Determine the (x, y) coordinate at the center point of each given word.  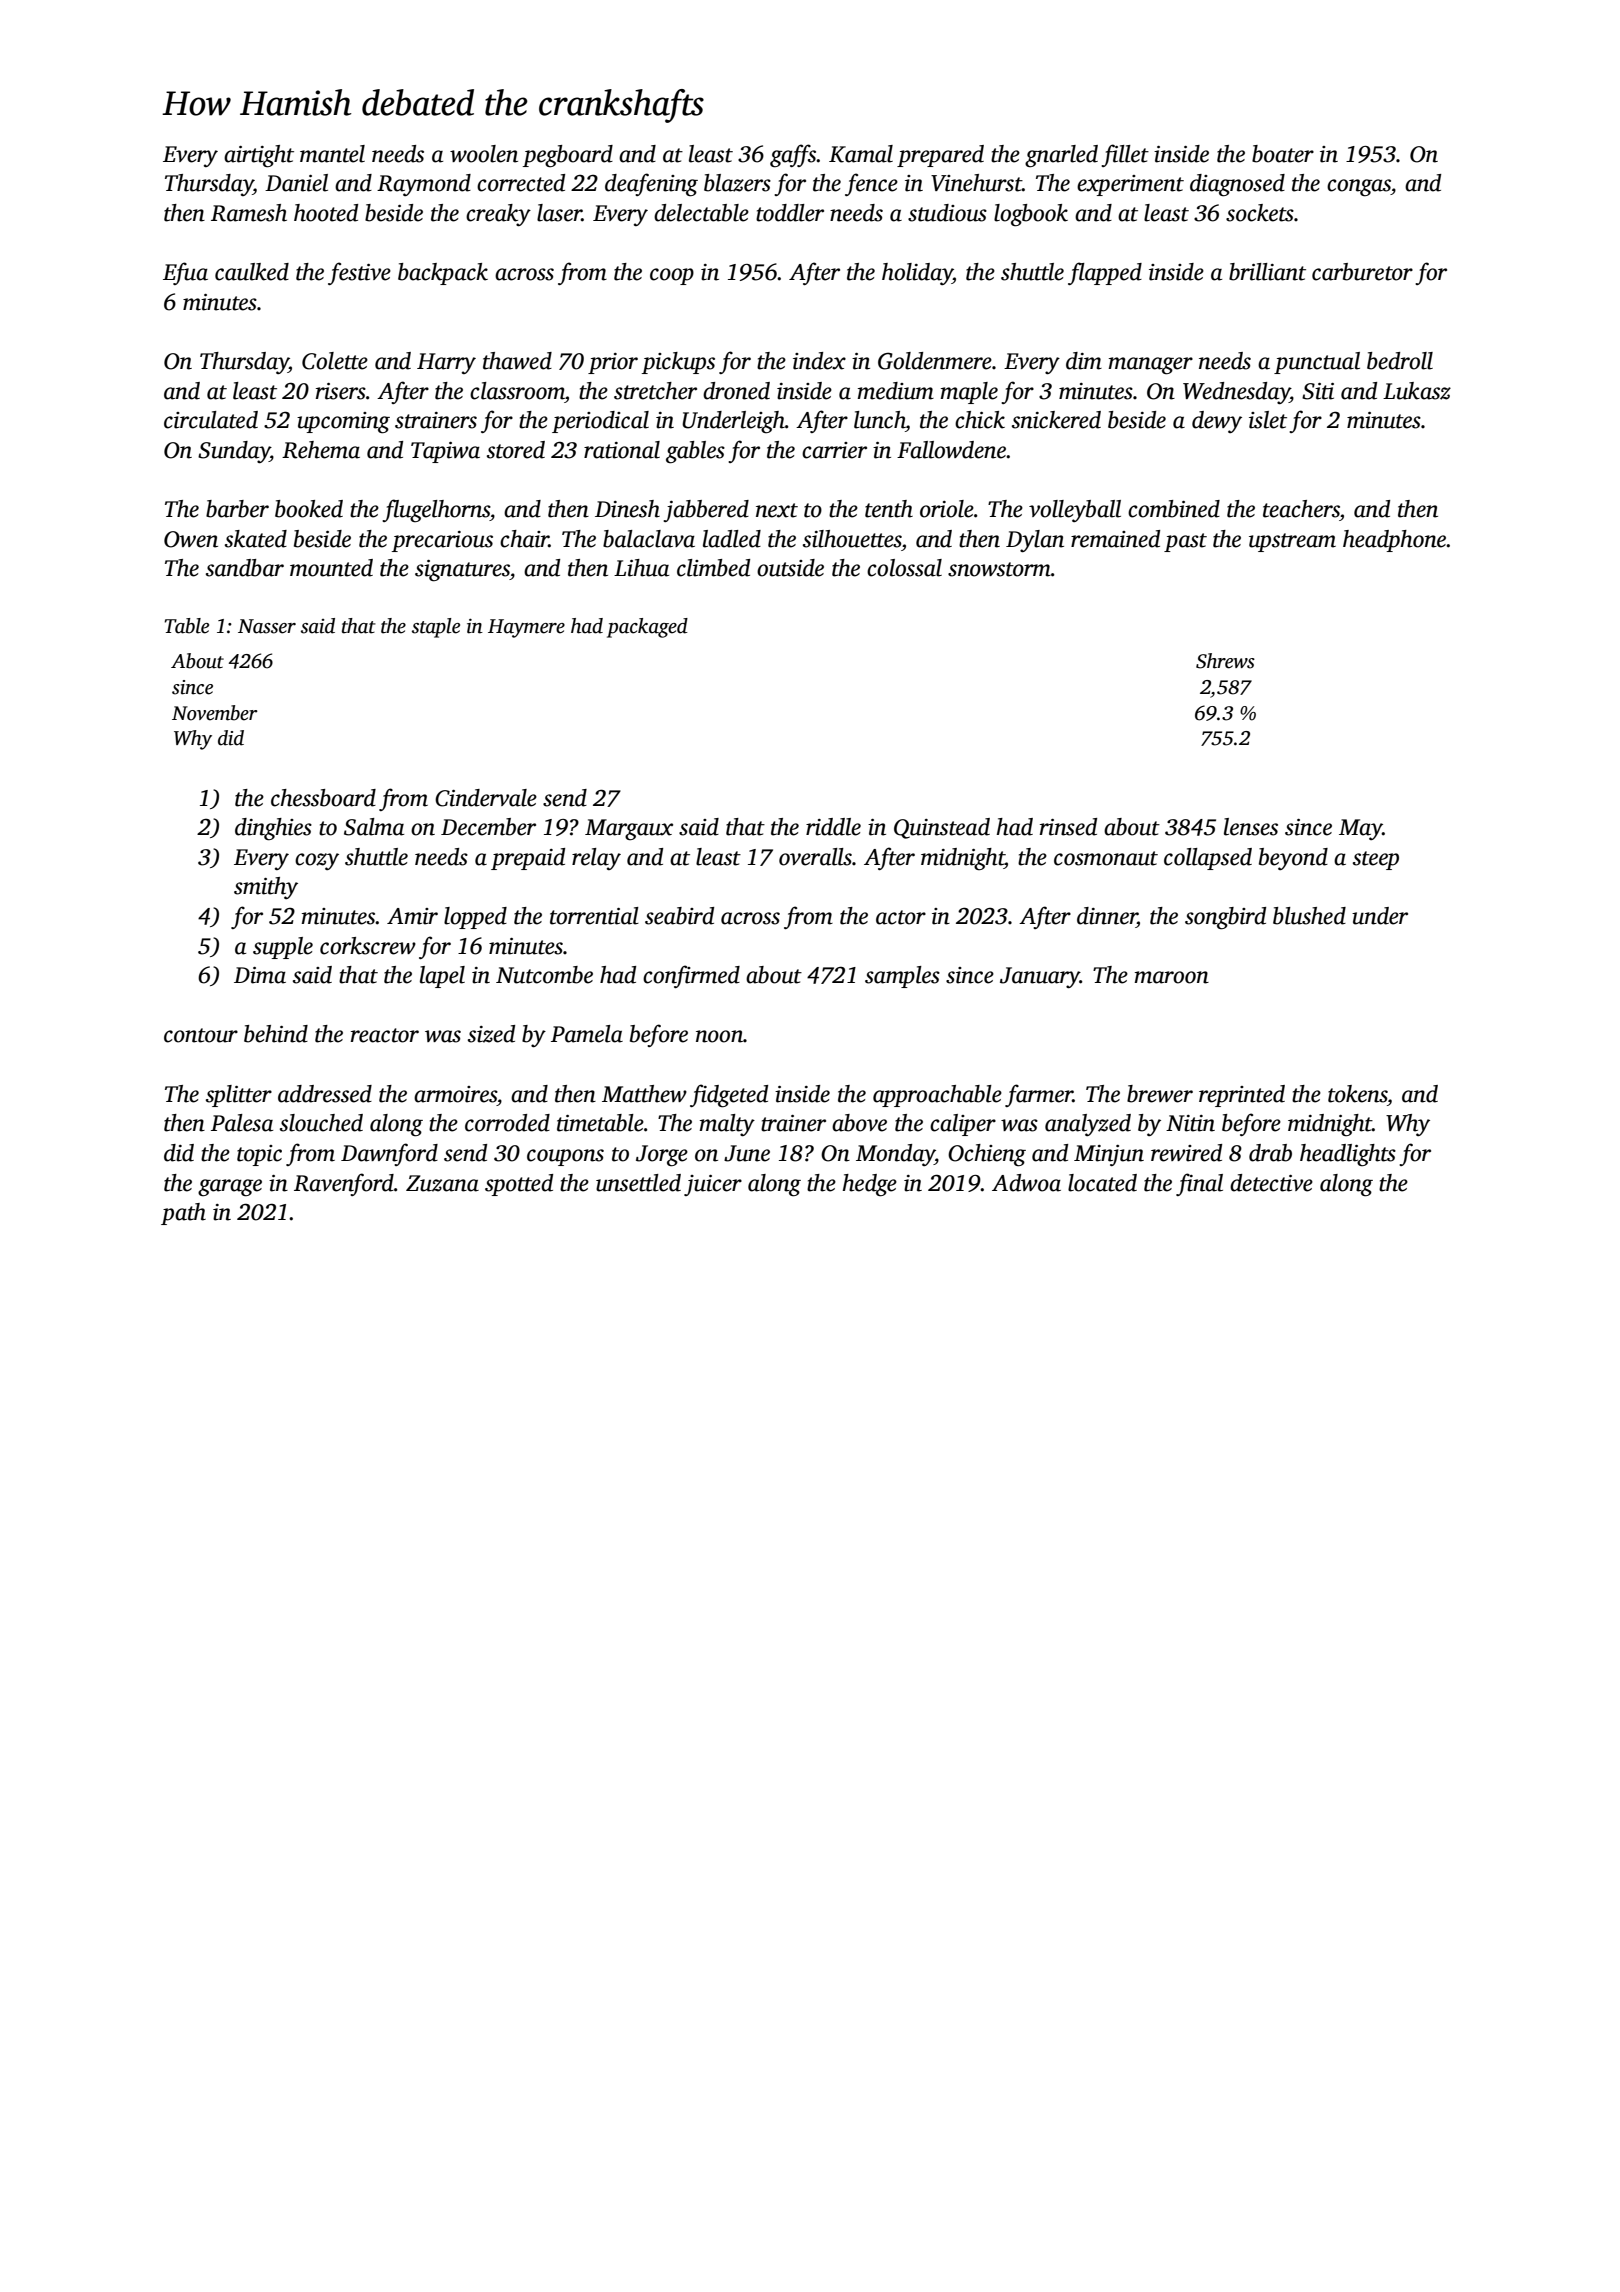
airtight (259, 156)
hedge (870, 1185)
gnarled (1061, 156)
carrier (834, 450)
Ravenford (344, 1184)
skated (256, 539)
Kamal (861, 154)
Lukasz (1417, 391)
